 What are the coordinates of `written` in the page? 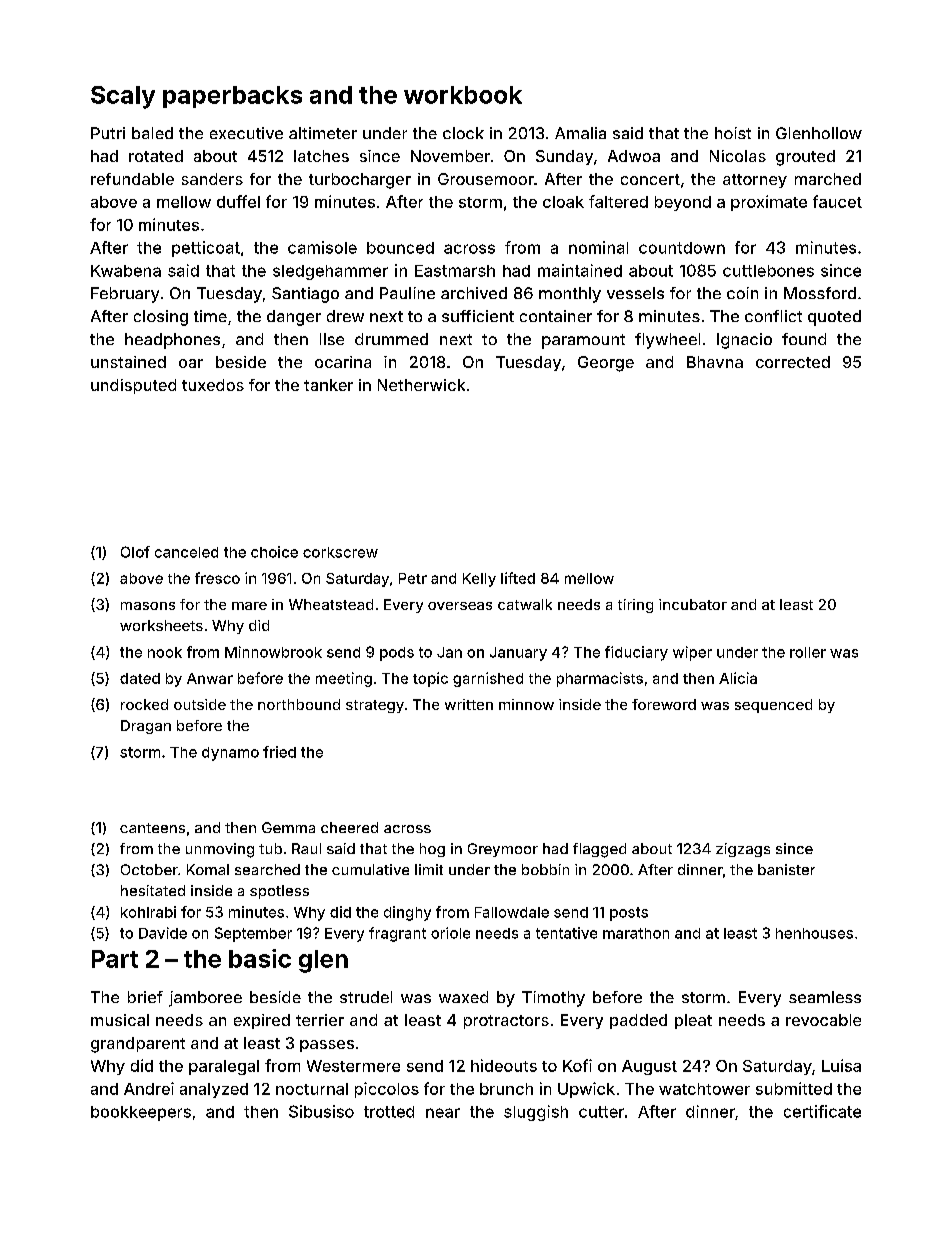 It's located at (469, 704).
